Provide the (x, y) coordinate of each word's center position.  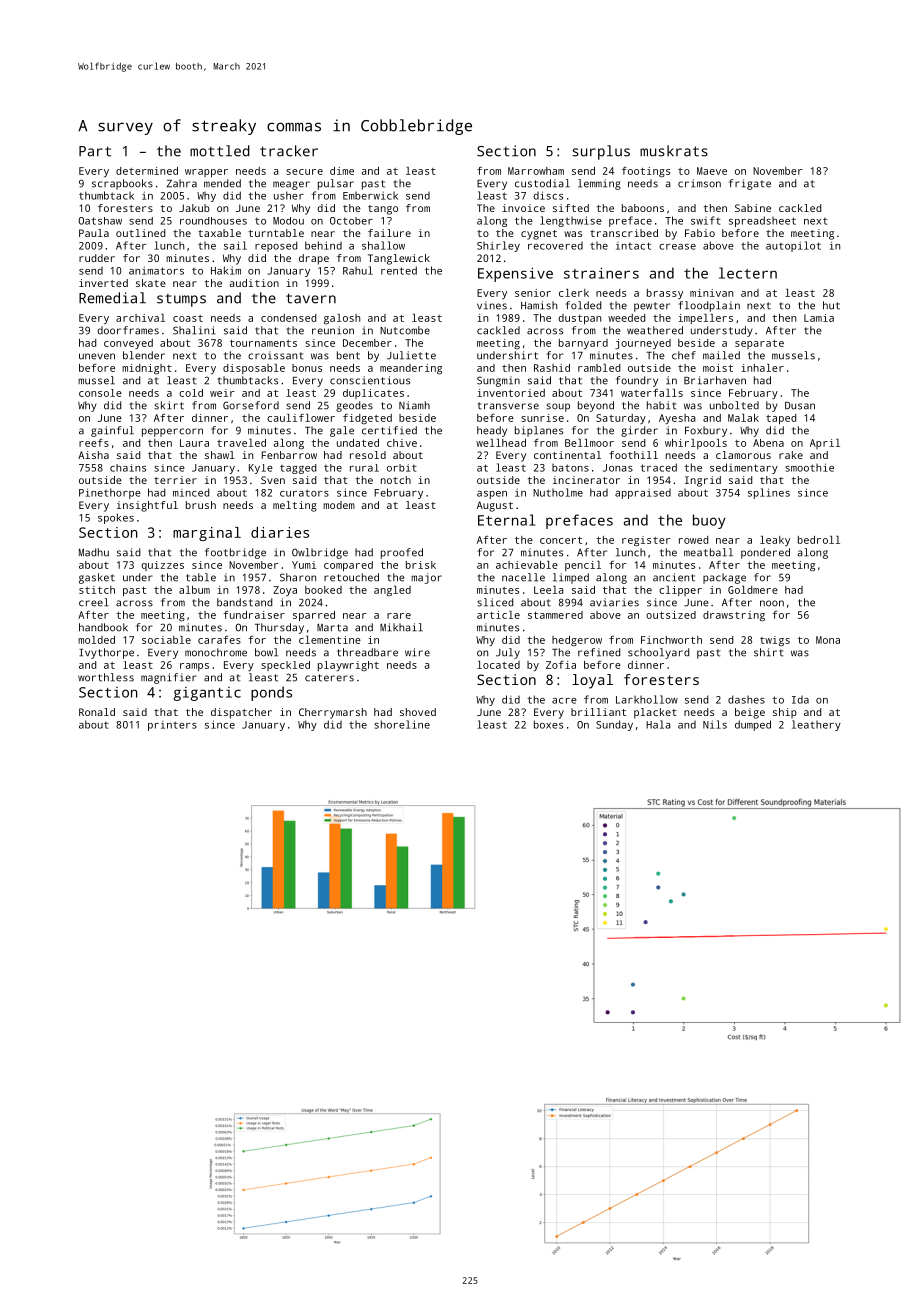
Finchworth (671, 640)
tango (383, 210)
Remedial (112, 298)
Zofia (561, 665)
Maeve (712, 171)
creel (94, 602)
